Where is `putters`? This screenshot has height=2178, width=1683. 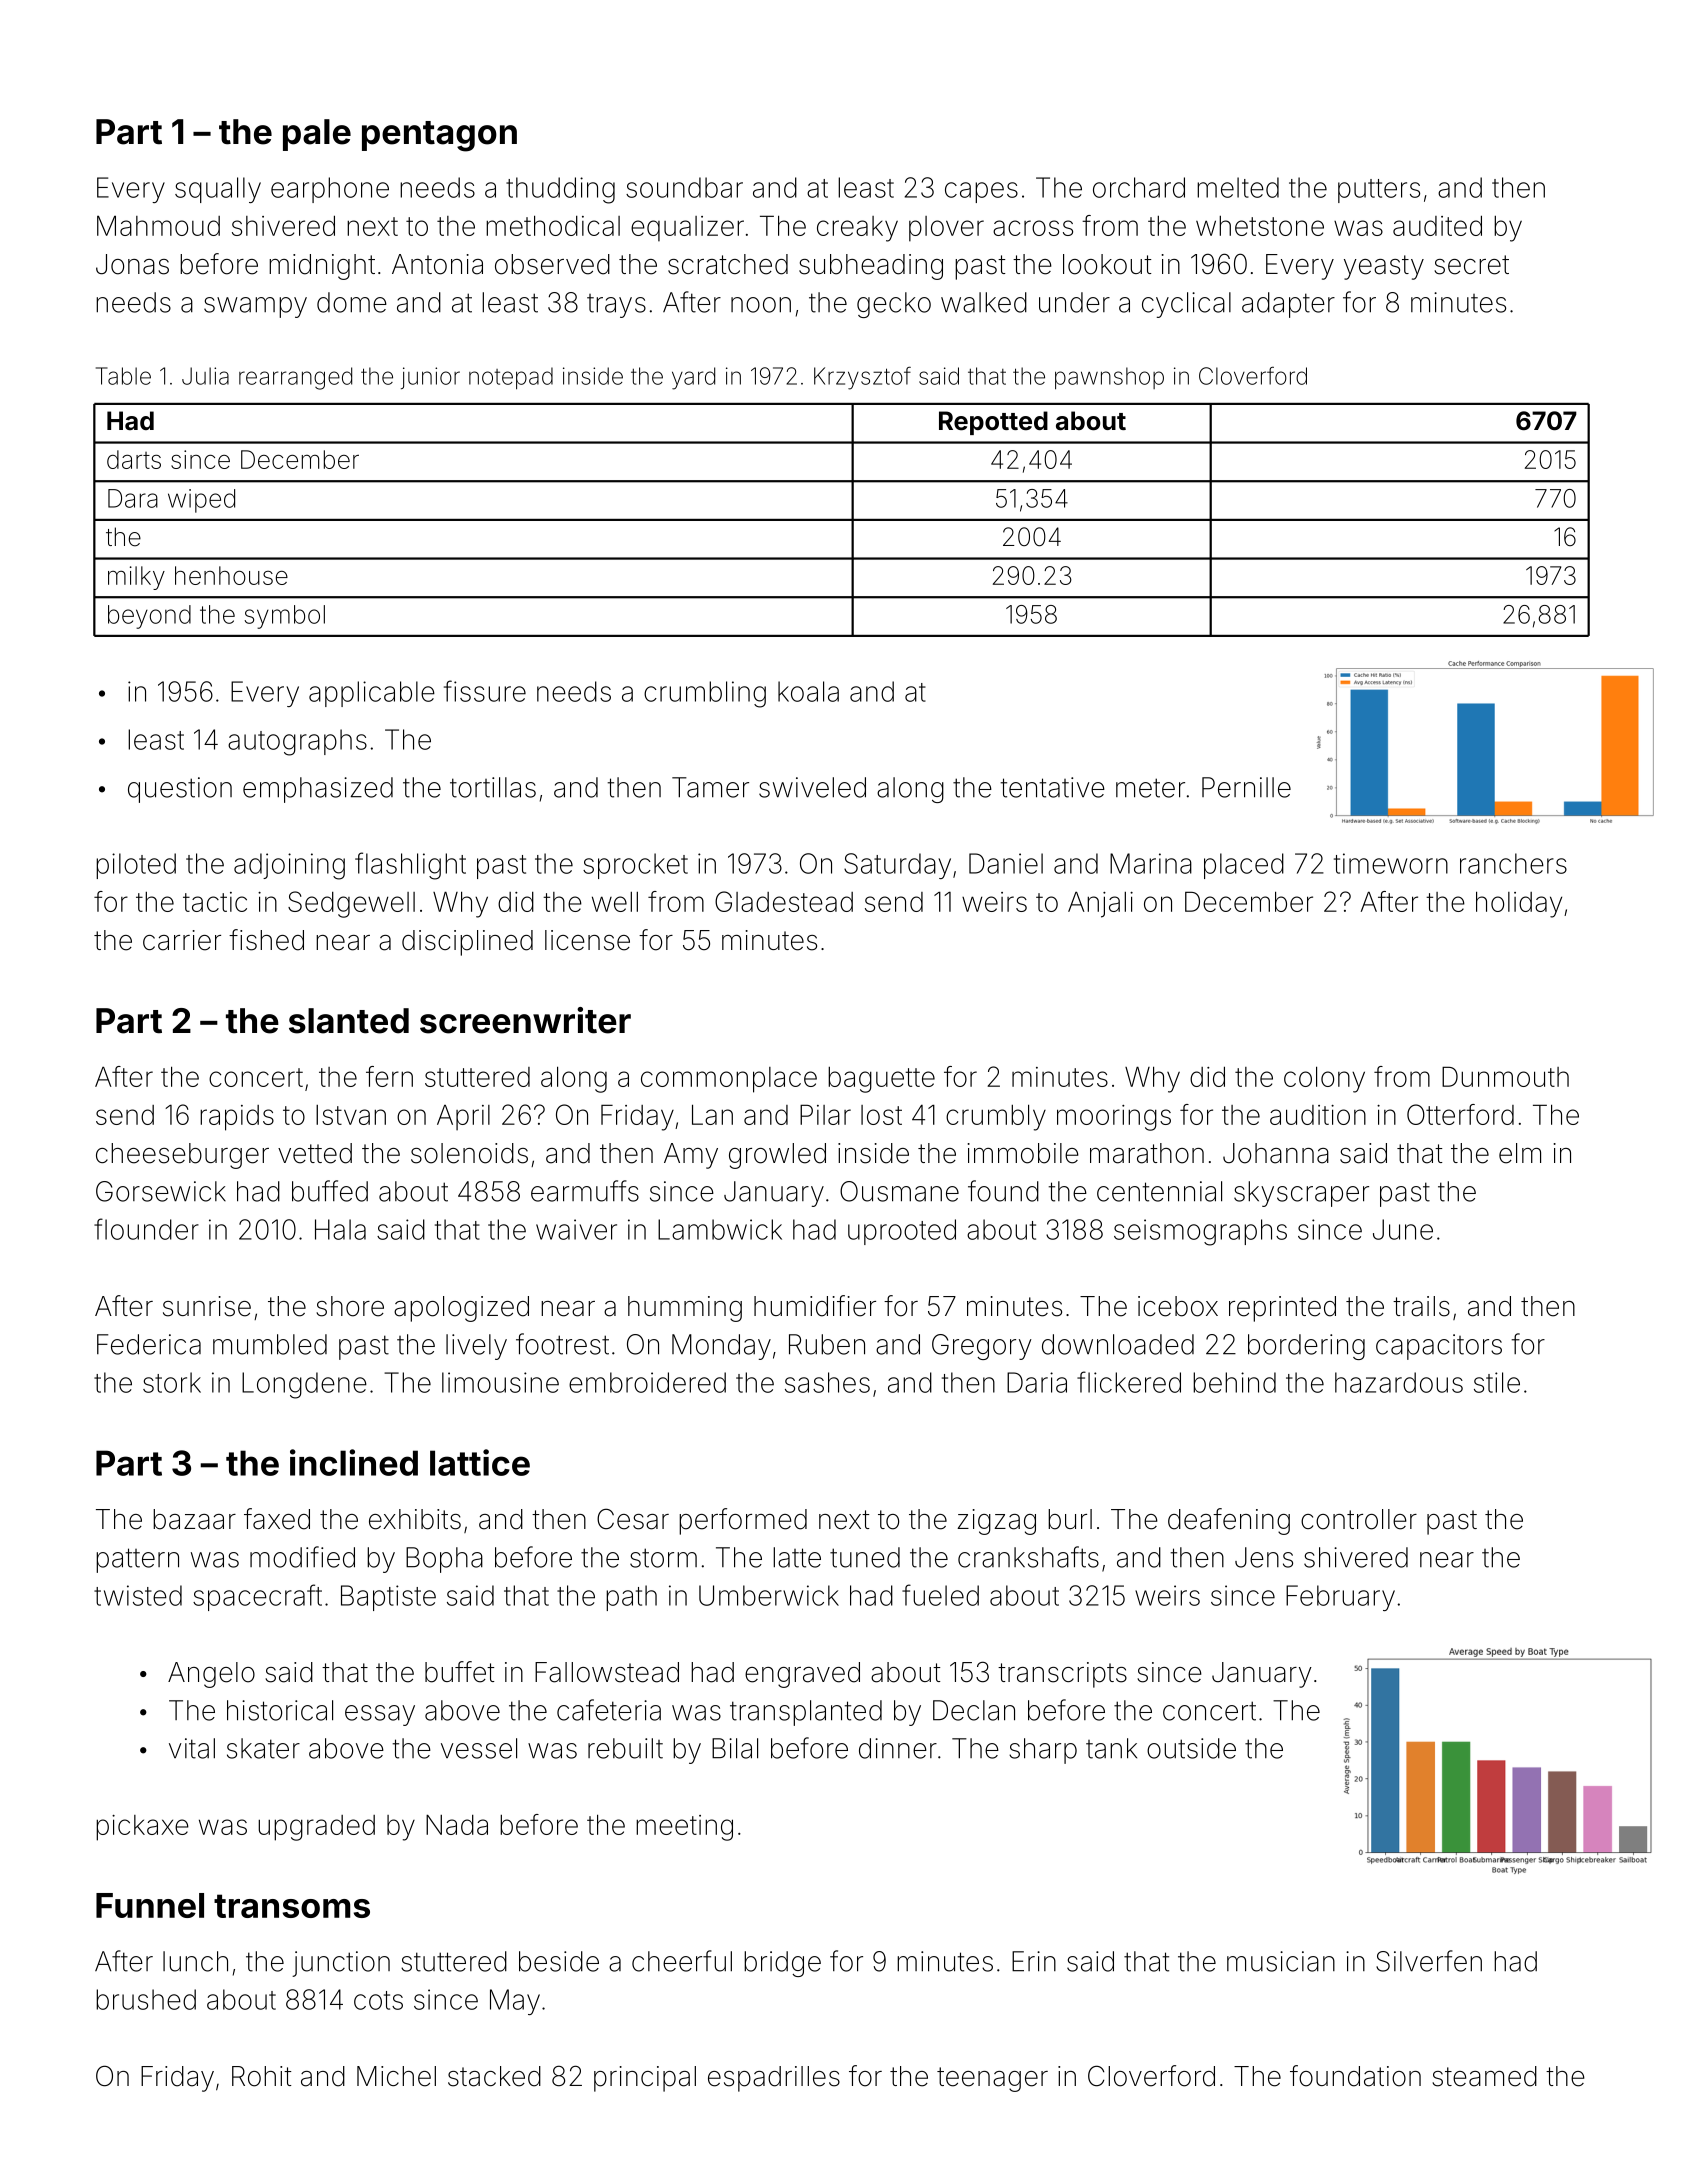 putters is located at coordinates (1379, 191).
